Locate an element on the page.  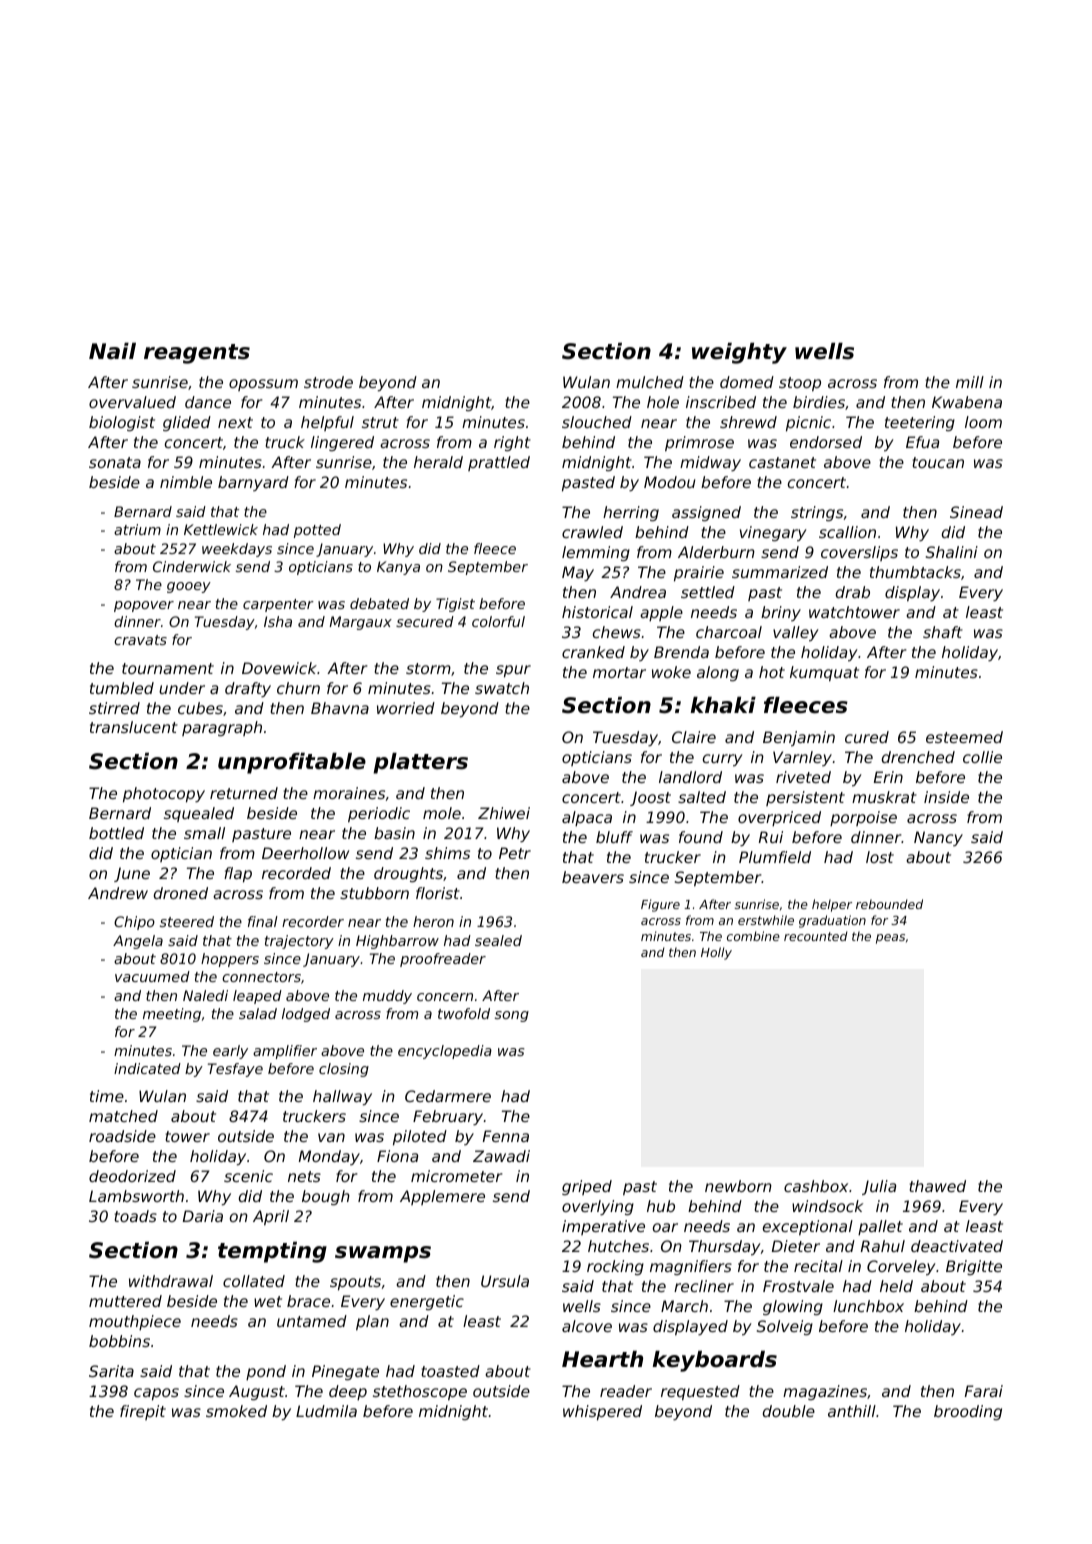
mill is located at coordinates (970, 382).
